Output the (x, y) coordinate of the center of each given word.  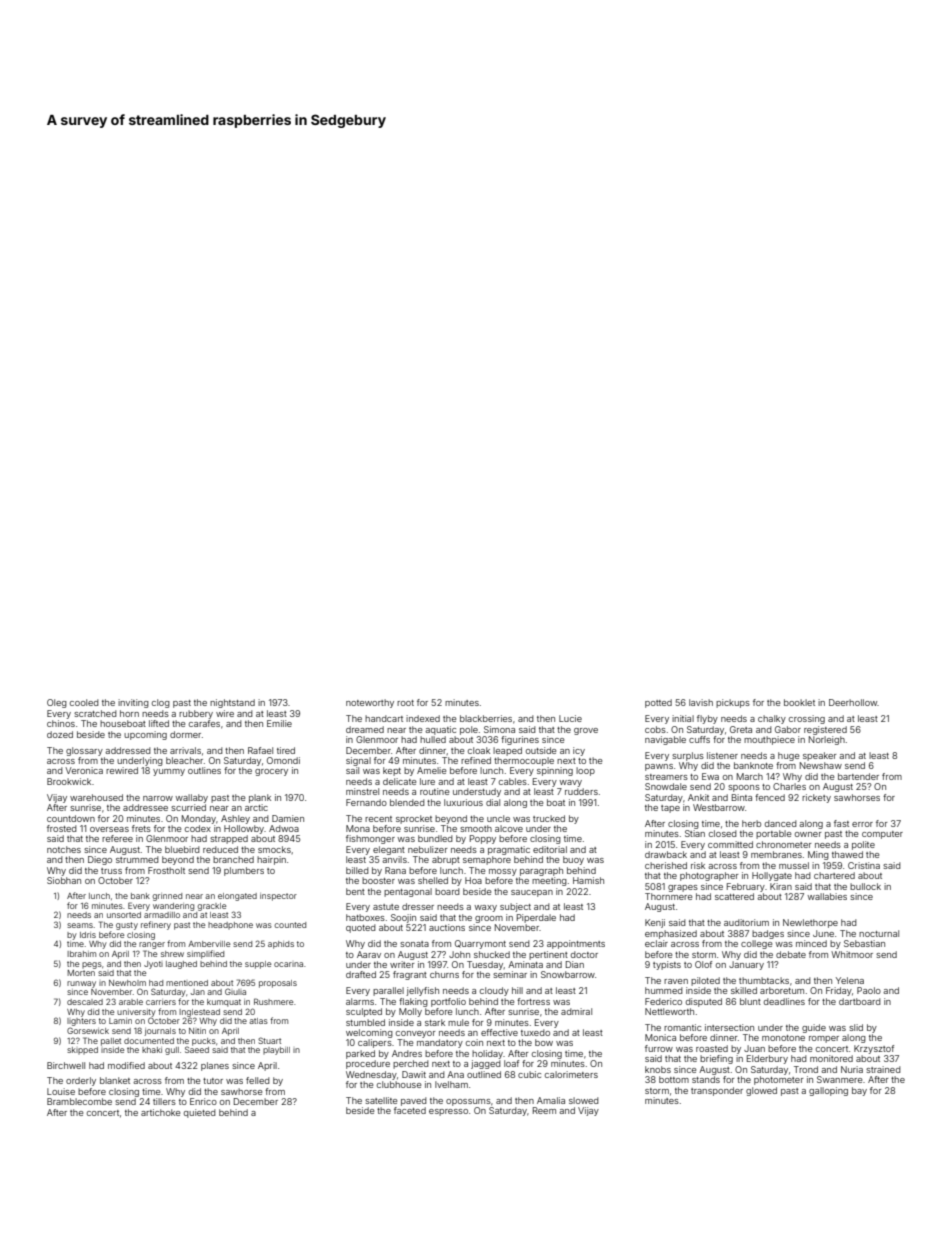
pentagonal (408, 892)
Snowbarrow (568, 974)
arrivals (185, 750)
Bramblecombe (79, 1101)
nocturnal (879, 933)
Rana (395, 870)
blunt (750, 1001)
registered (825, 730)
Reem (544, 1110)
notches (64, 849)
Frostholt (166, 870)
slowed (584, 1100)
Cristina (864, 865)
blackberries (486, 718)
